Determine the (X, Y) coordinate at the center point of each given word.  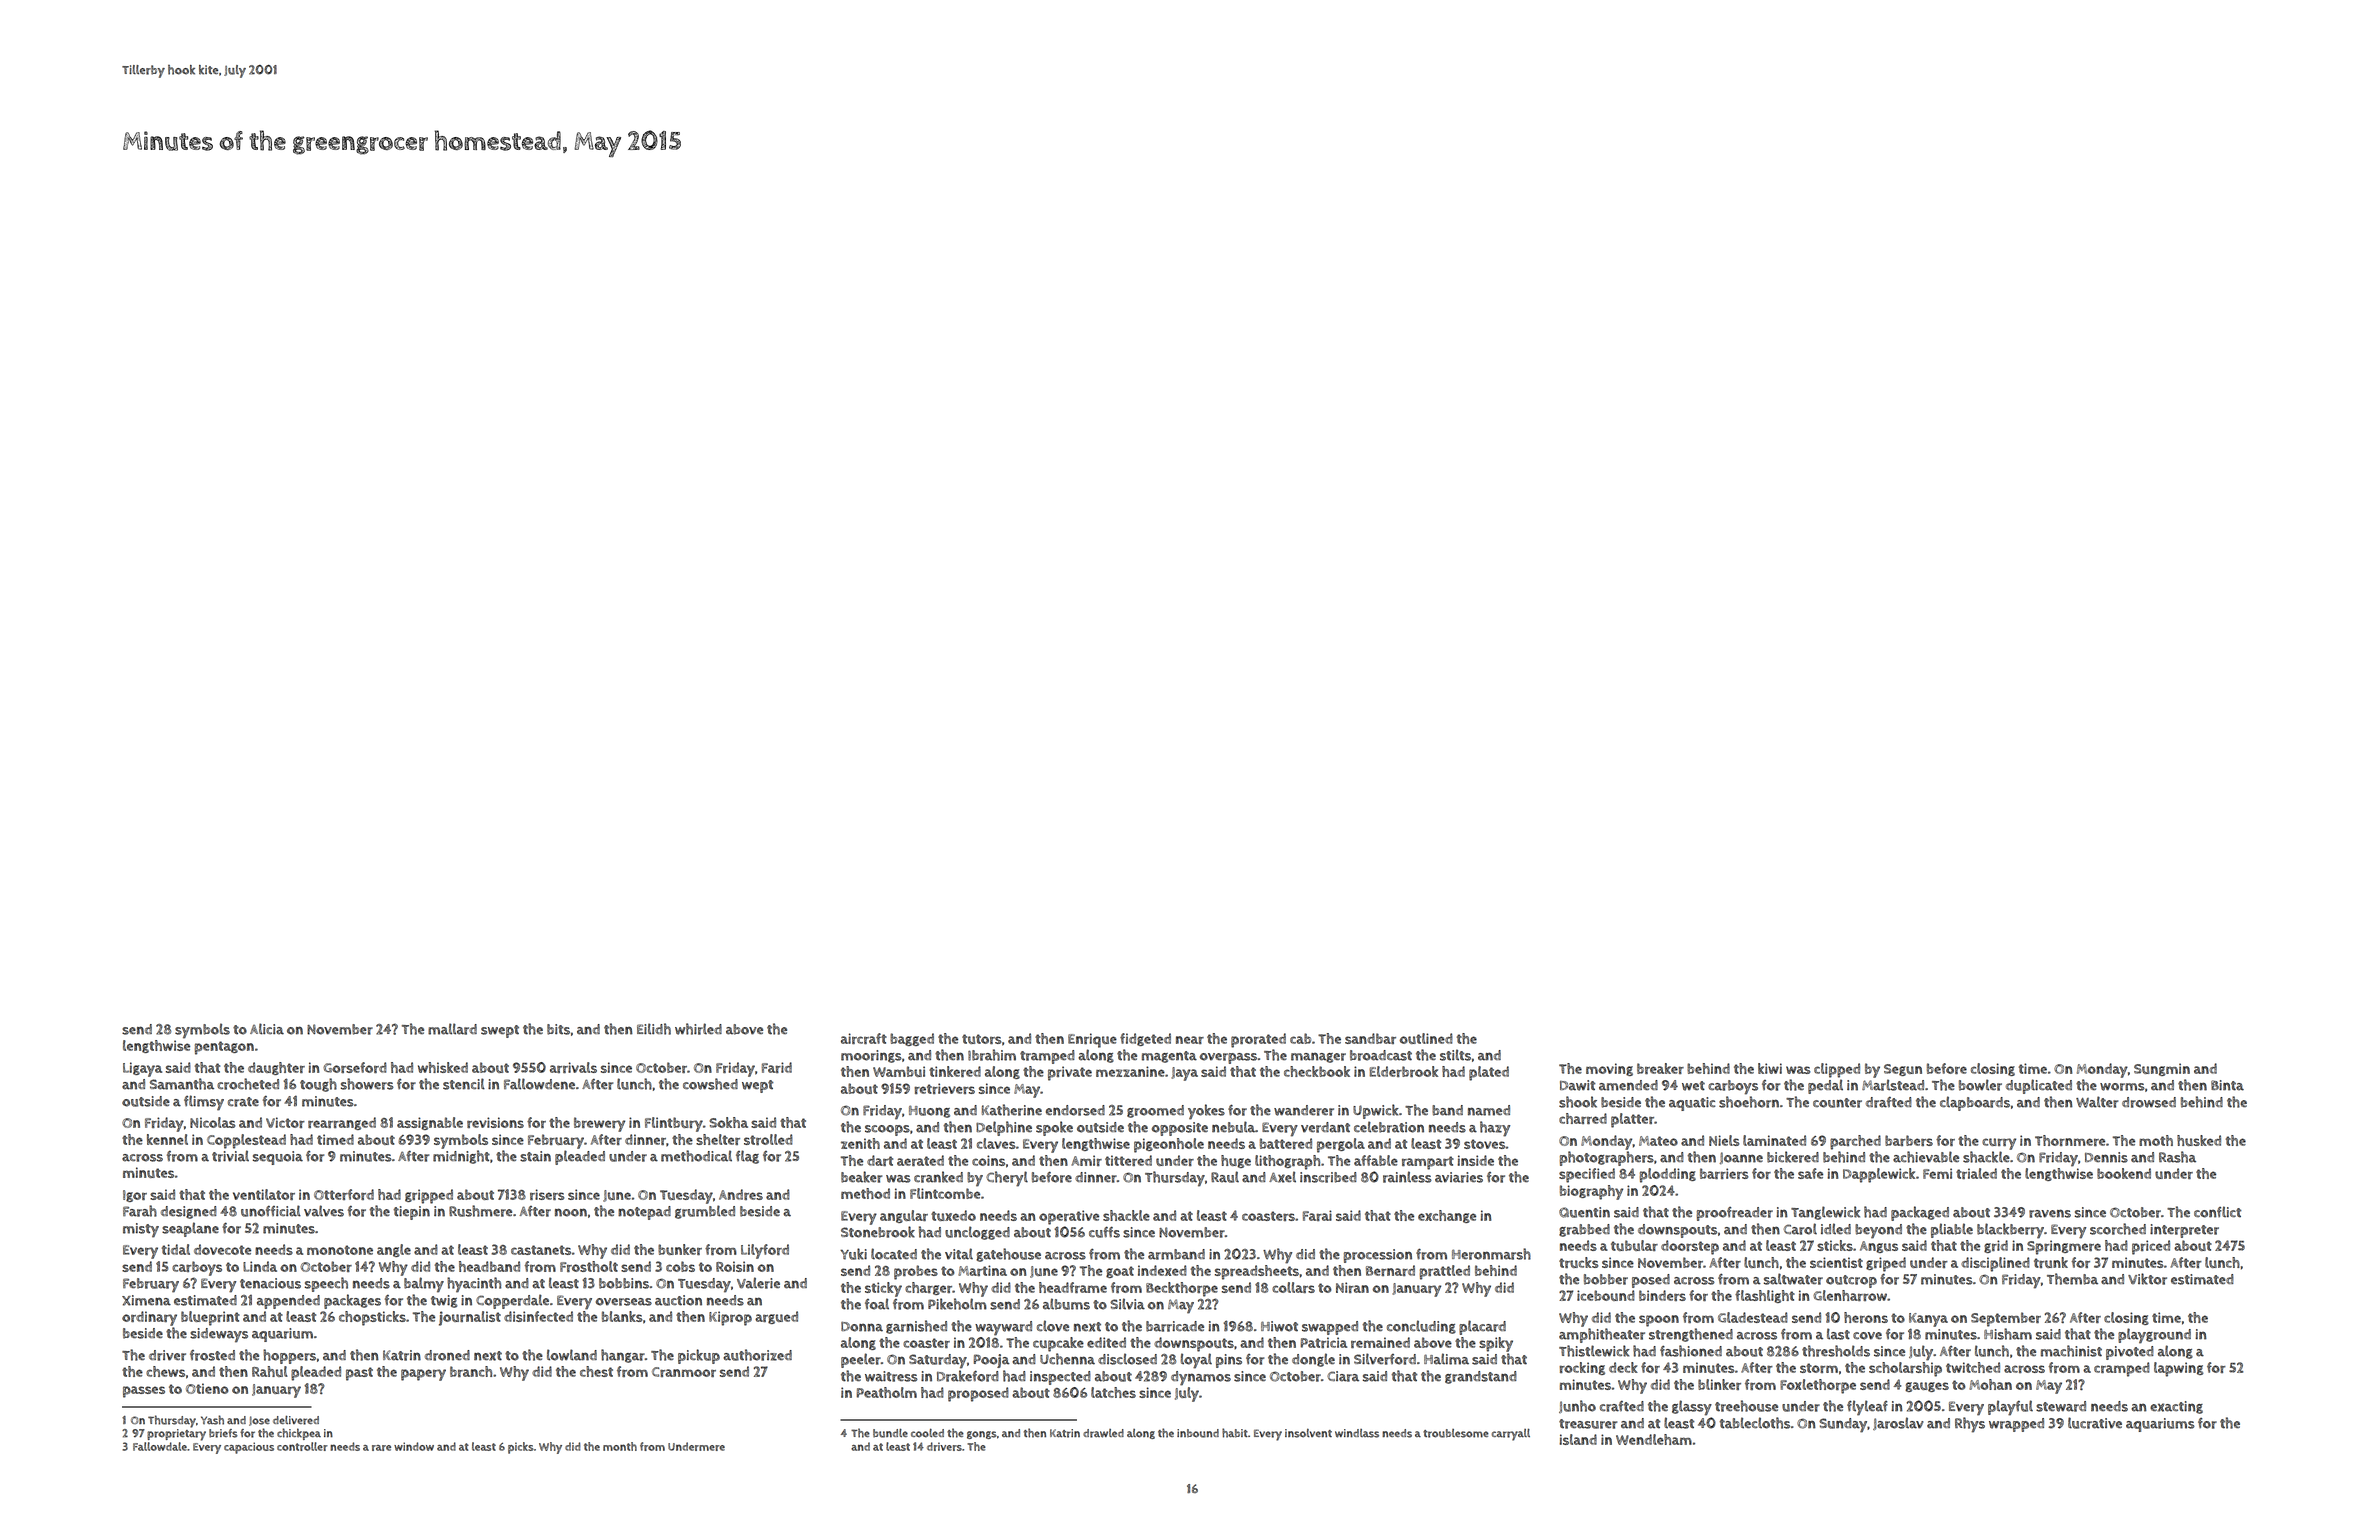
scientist (1836, 1262)
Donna (862, 1327)
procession (1378, 1256)
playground (2154, 1336)
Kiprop (730, 1318)
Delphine (1004, 1128)
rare (381, 1448)
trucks (1578, 1262)
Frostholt (589, 1266)
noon (571, 1212)
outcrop (1851, 1281)
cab (1300, 1038)
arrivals (573, 1067)
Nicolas (212, 1122)
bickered (1793, 1157)
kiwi (1770, 1068)
